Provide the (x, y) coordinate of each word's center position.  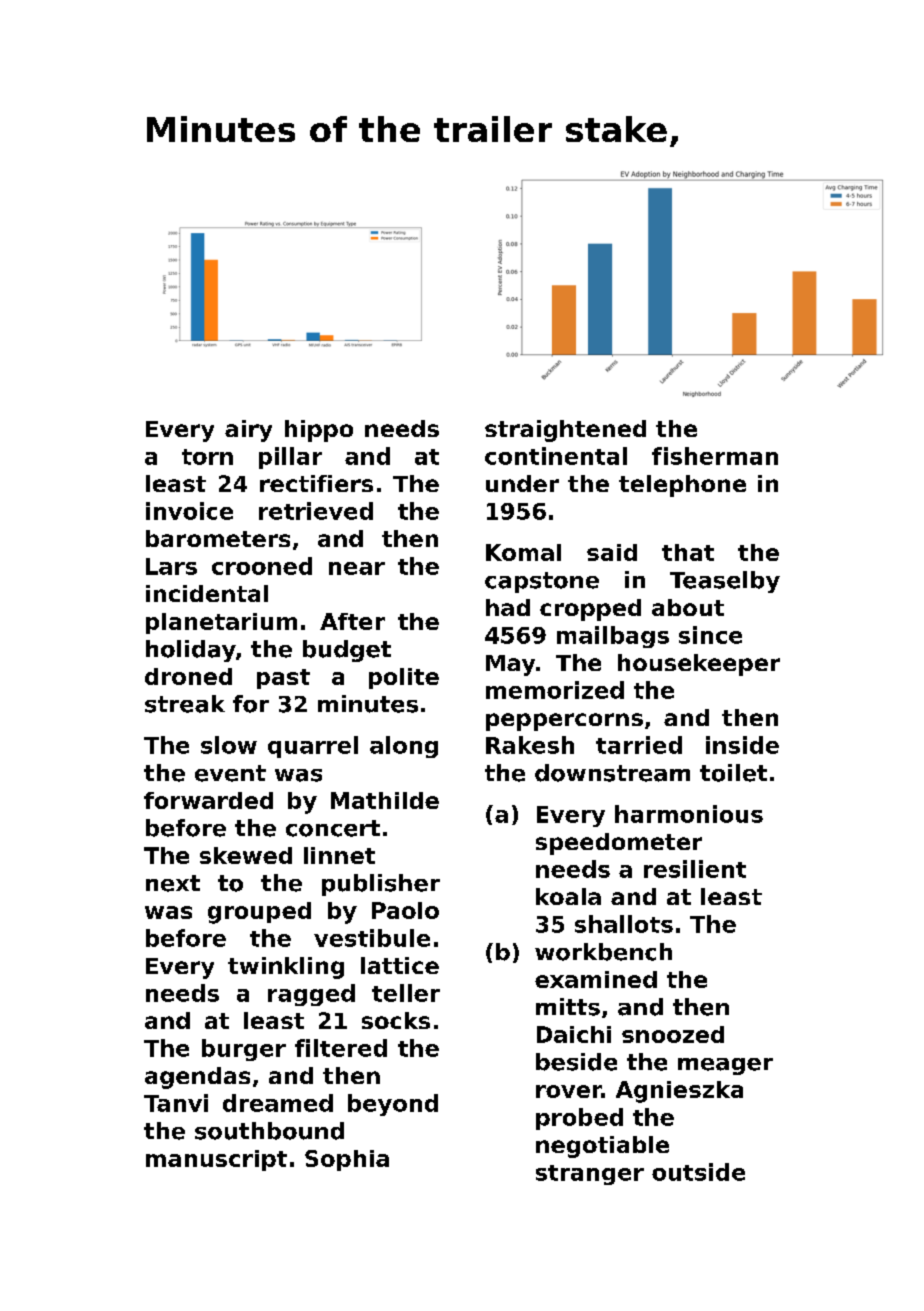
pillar (290, 458)
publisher (381, 885)
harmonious (689, 814)
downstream (612, 773)
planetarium (221, 623)
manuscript (216, 1160)
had (508, 607)
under (522, 483)
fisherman (715, 456)
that (688, 552)
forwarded (208, 800)
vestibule (372, 938)
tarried (639, 745)
